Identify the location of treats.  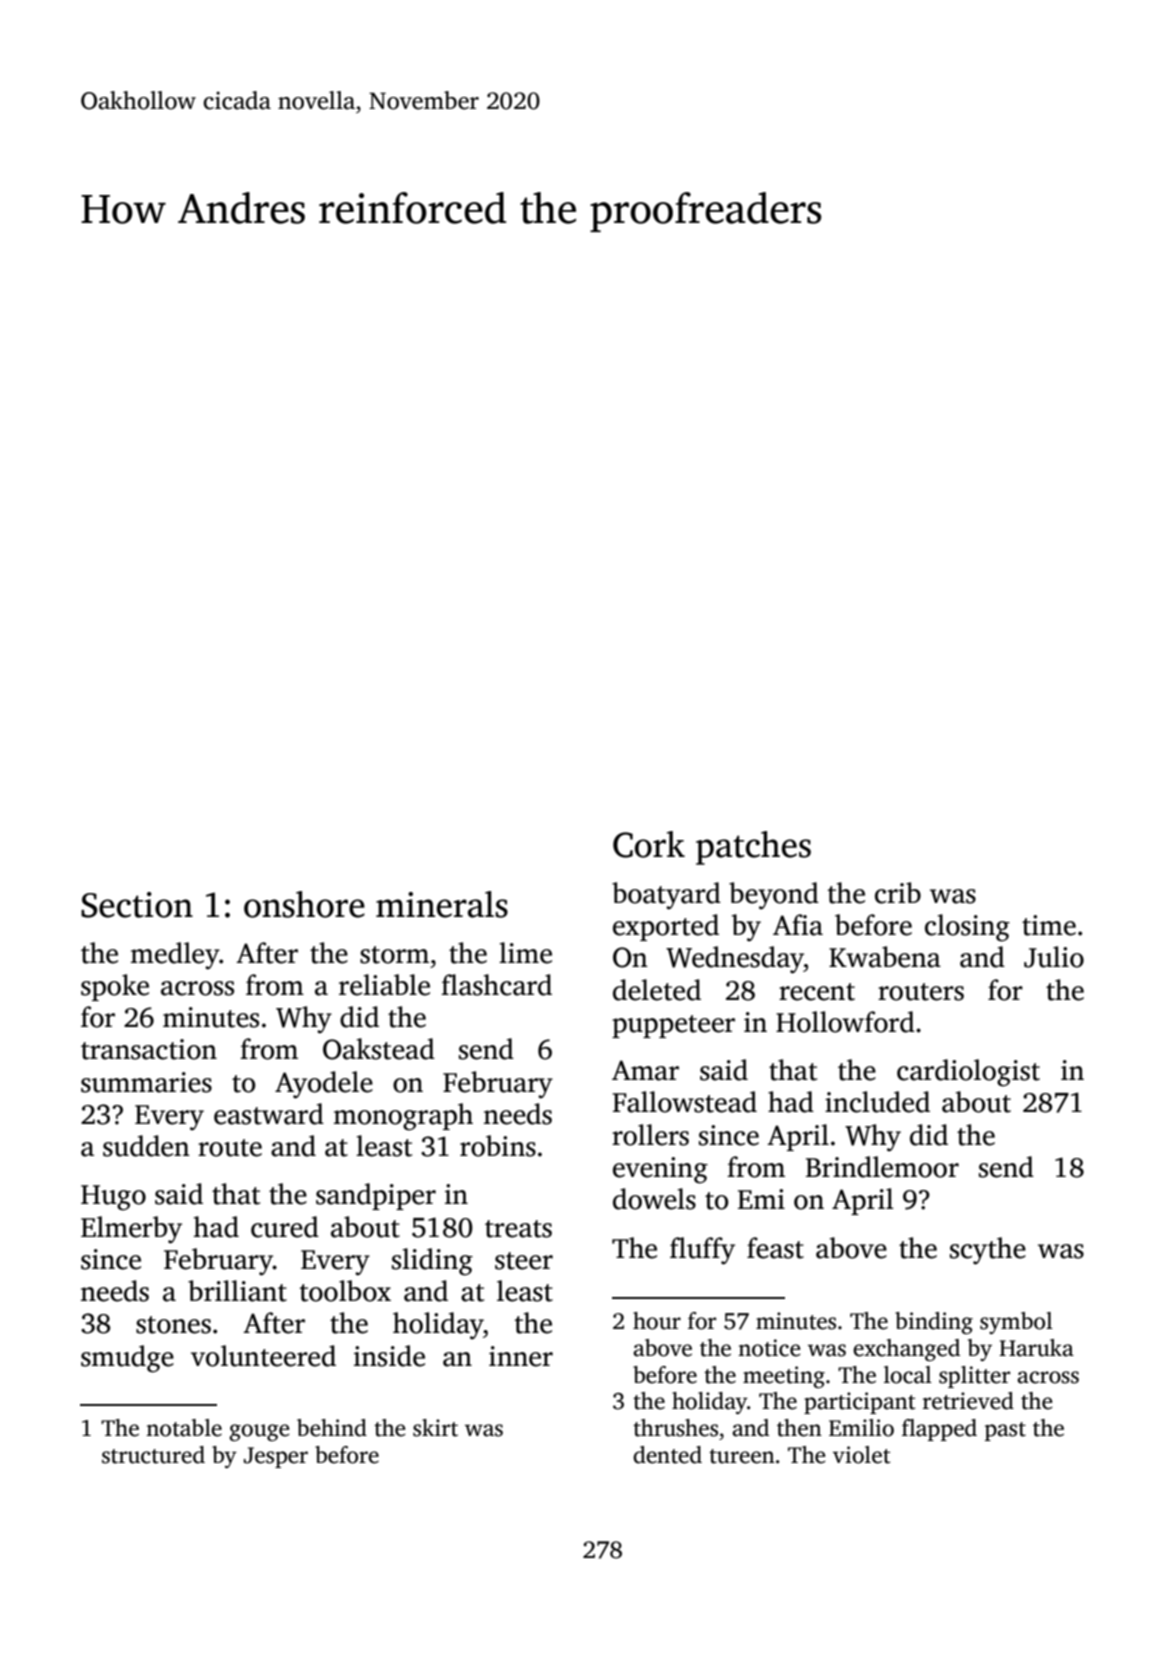
(518, 1229).
